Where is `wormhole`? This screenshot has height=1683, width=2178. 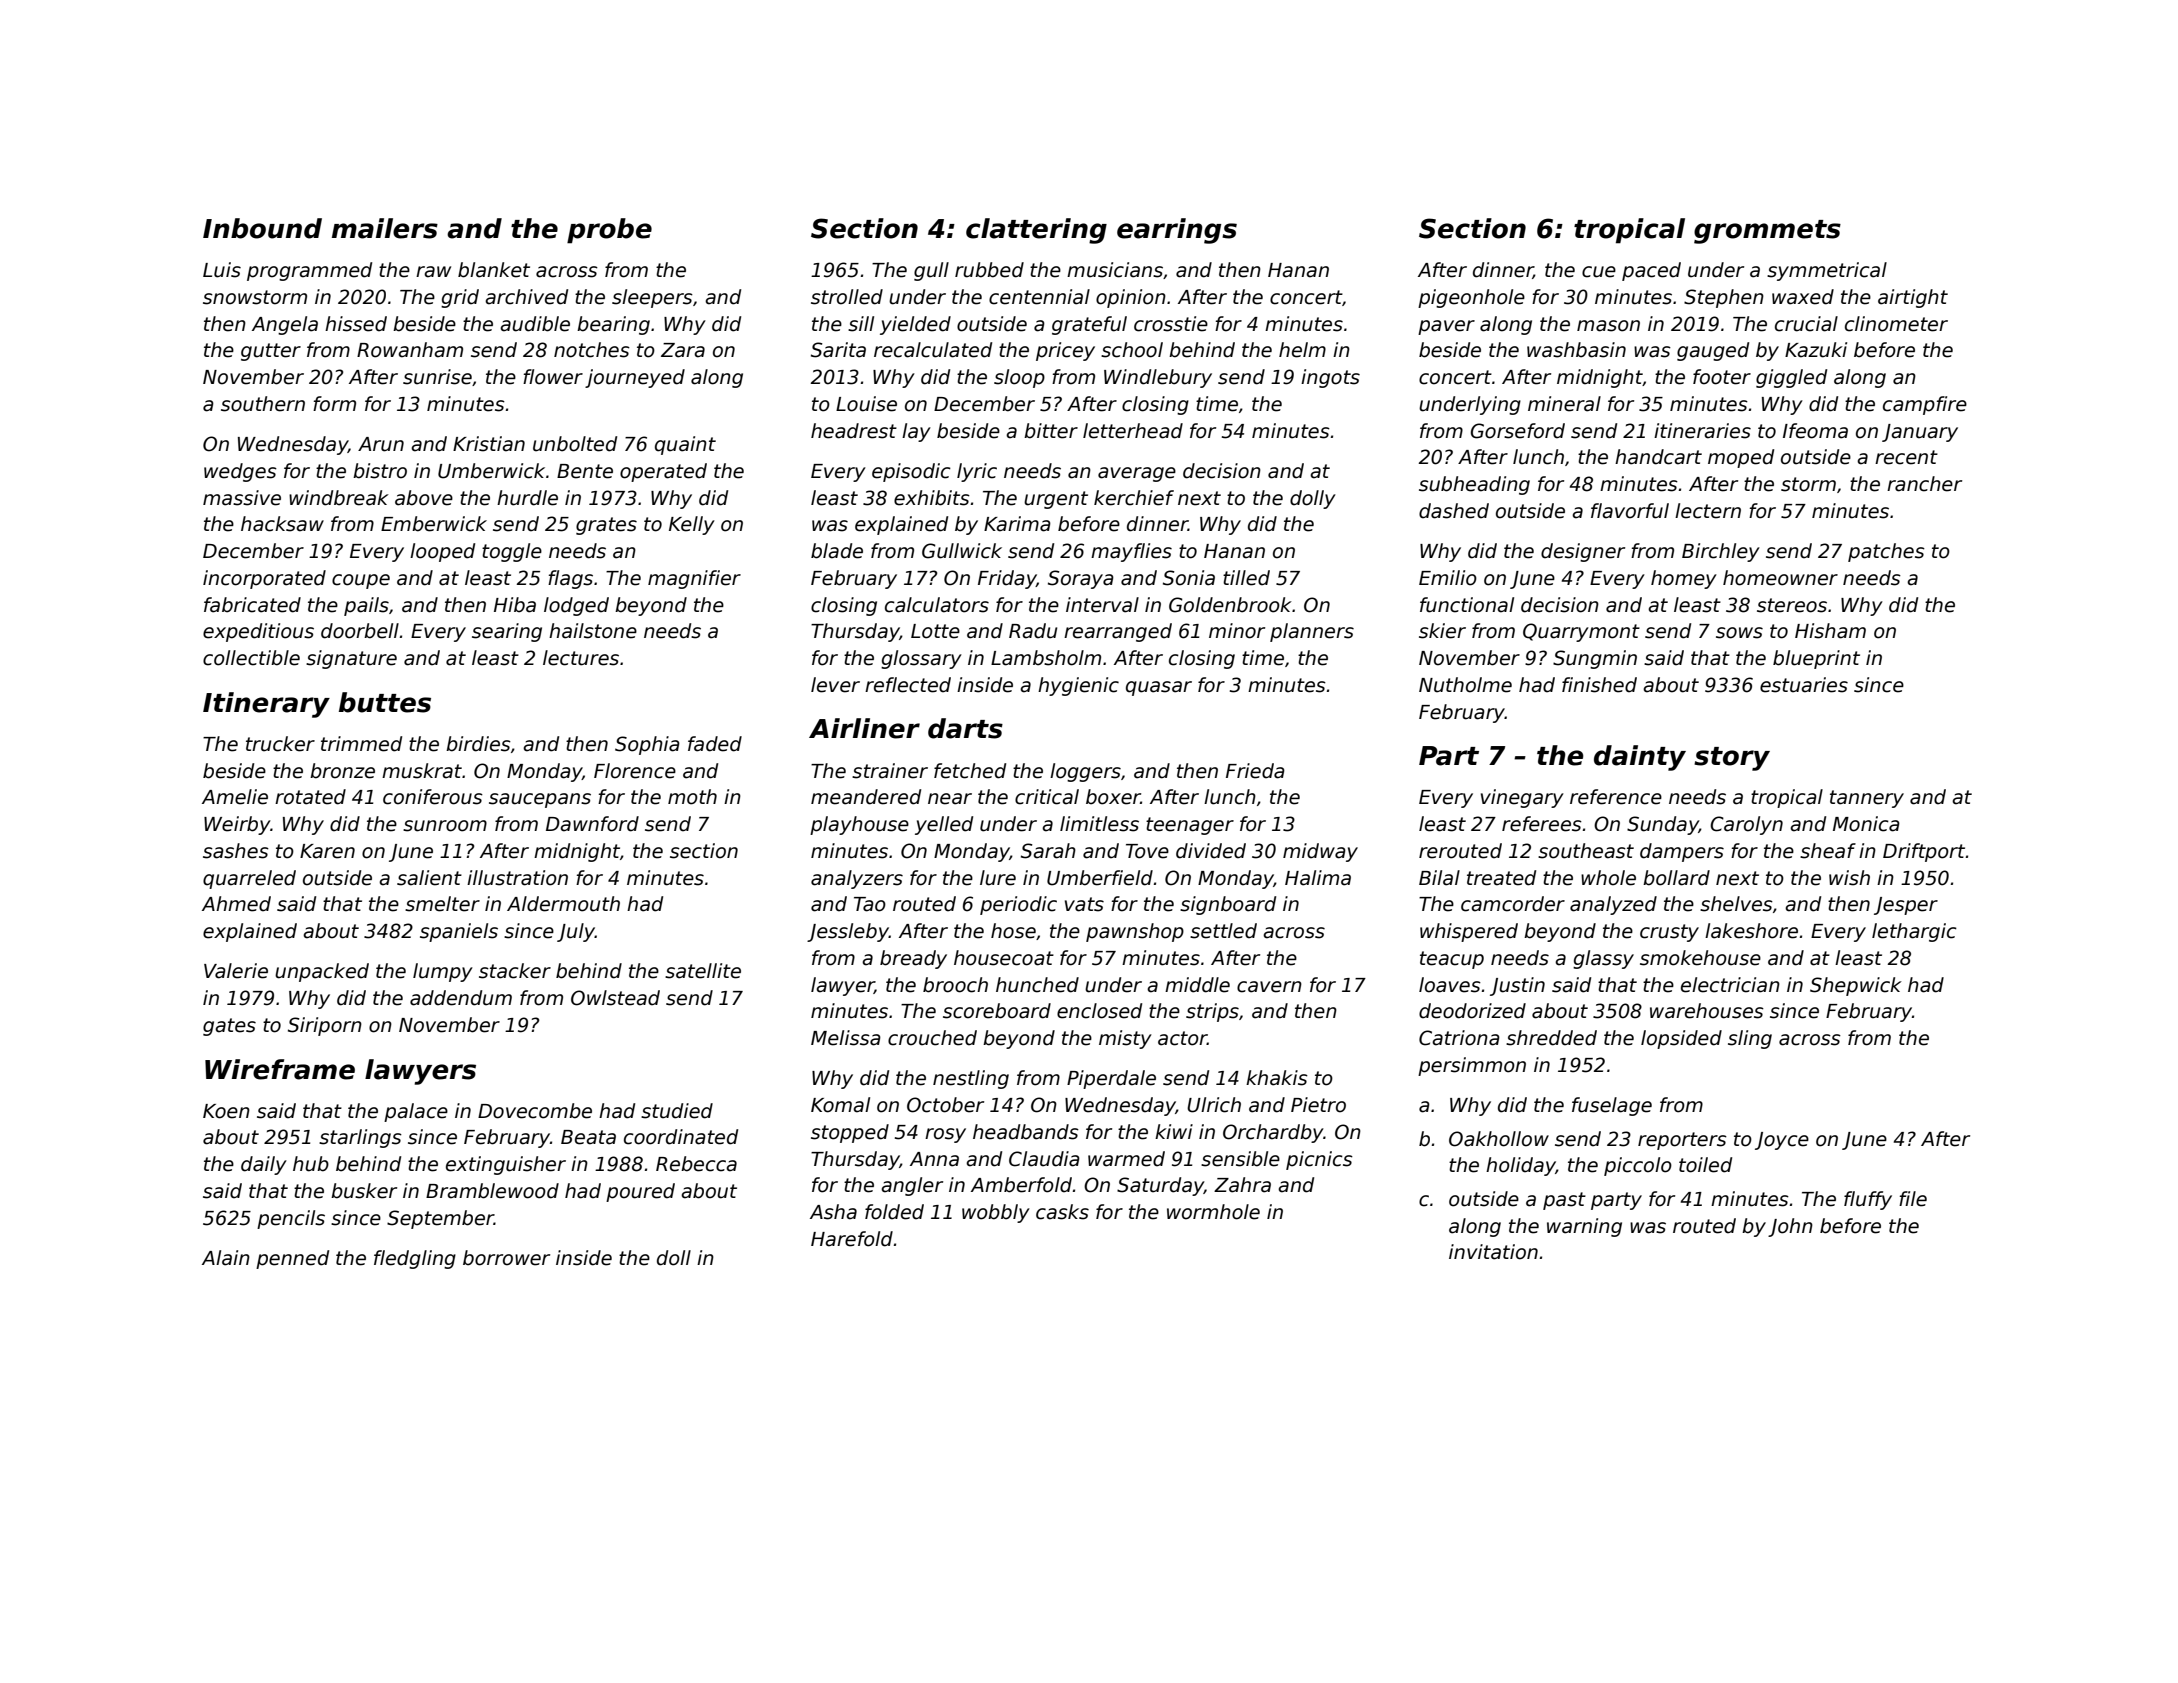 wormhole is located at coordinates (1213, 1212).
